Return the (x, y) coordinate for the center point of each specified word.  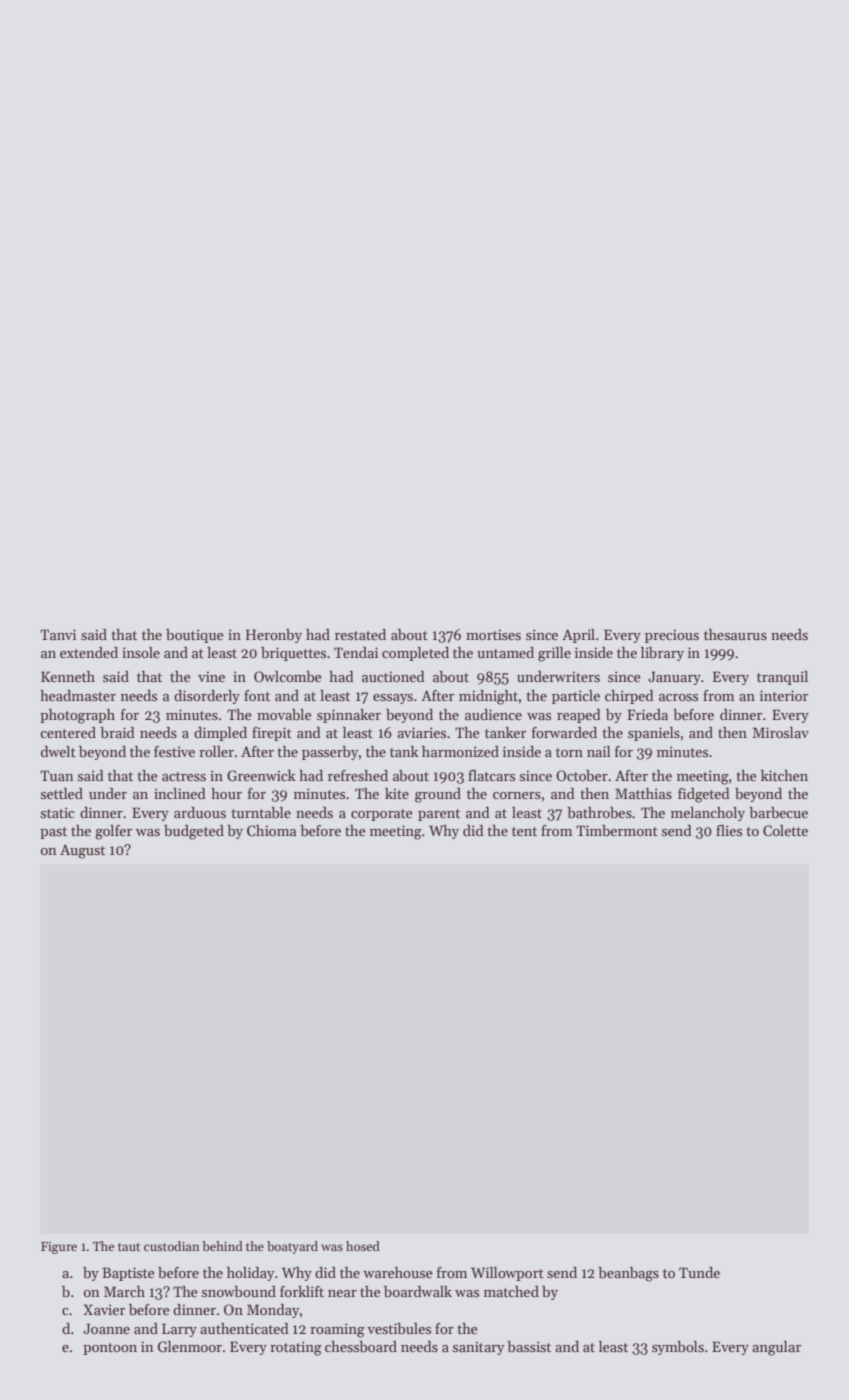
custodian (172, 1246)
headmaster (78, 695)
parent (439, 815)
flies (729, 830)
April (578, 636)
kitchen (784, 775)
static (58, 812)
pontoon (110, 1349)
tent (524, 831)
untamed (505, 652)
